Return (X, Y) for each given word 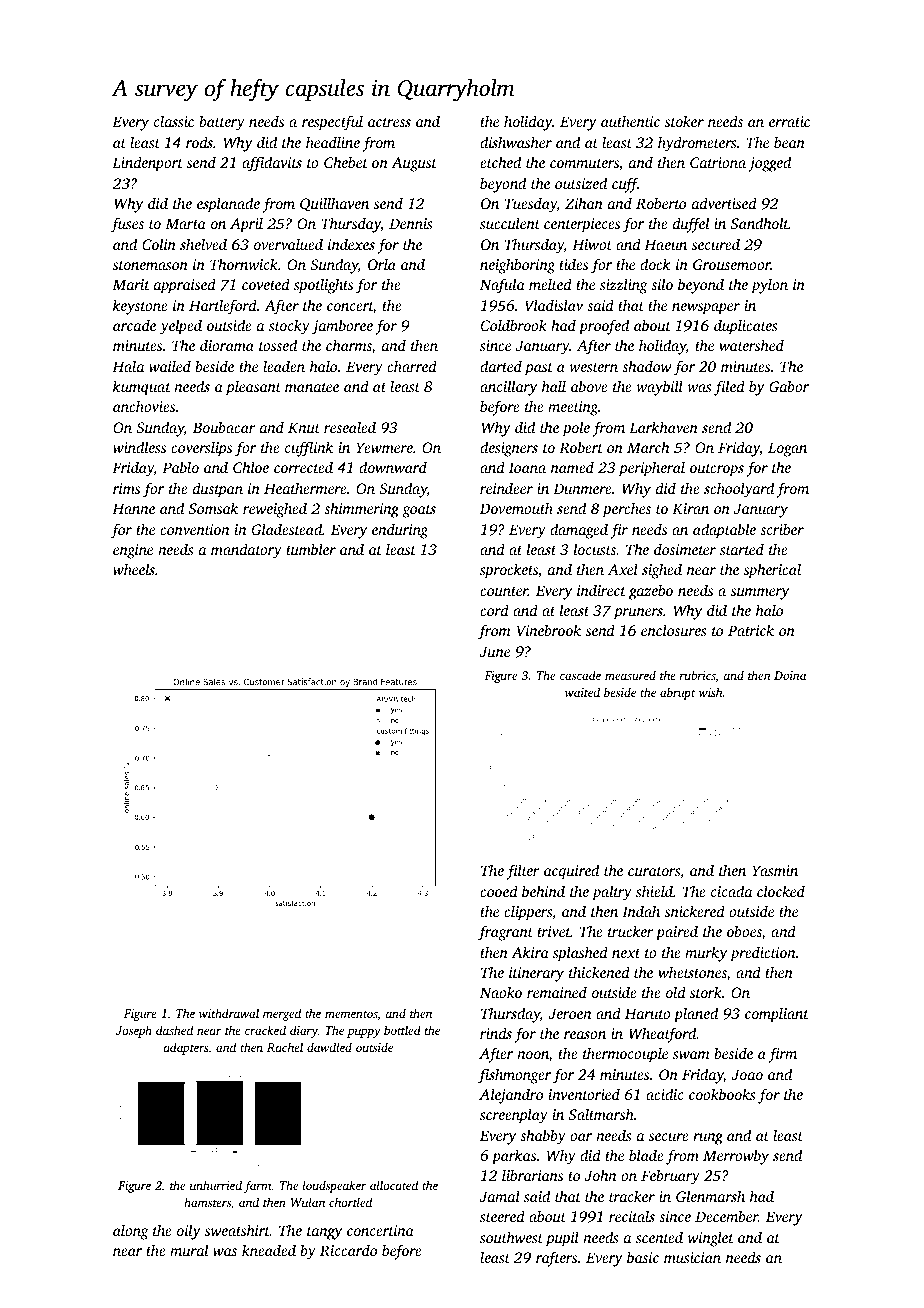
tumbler (311, 549)
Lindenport (147, 164)
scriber (782, 529)
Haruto (648, 1013)
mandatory (246, 551)
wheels (134, 569)
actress (389, 122)
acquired (571, 872)
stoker (684, 121)
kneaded (269, 1250)
